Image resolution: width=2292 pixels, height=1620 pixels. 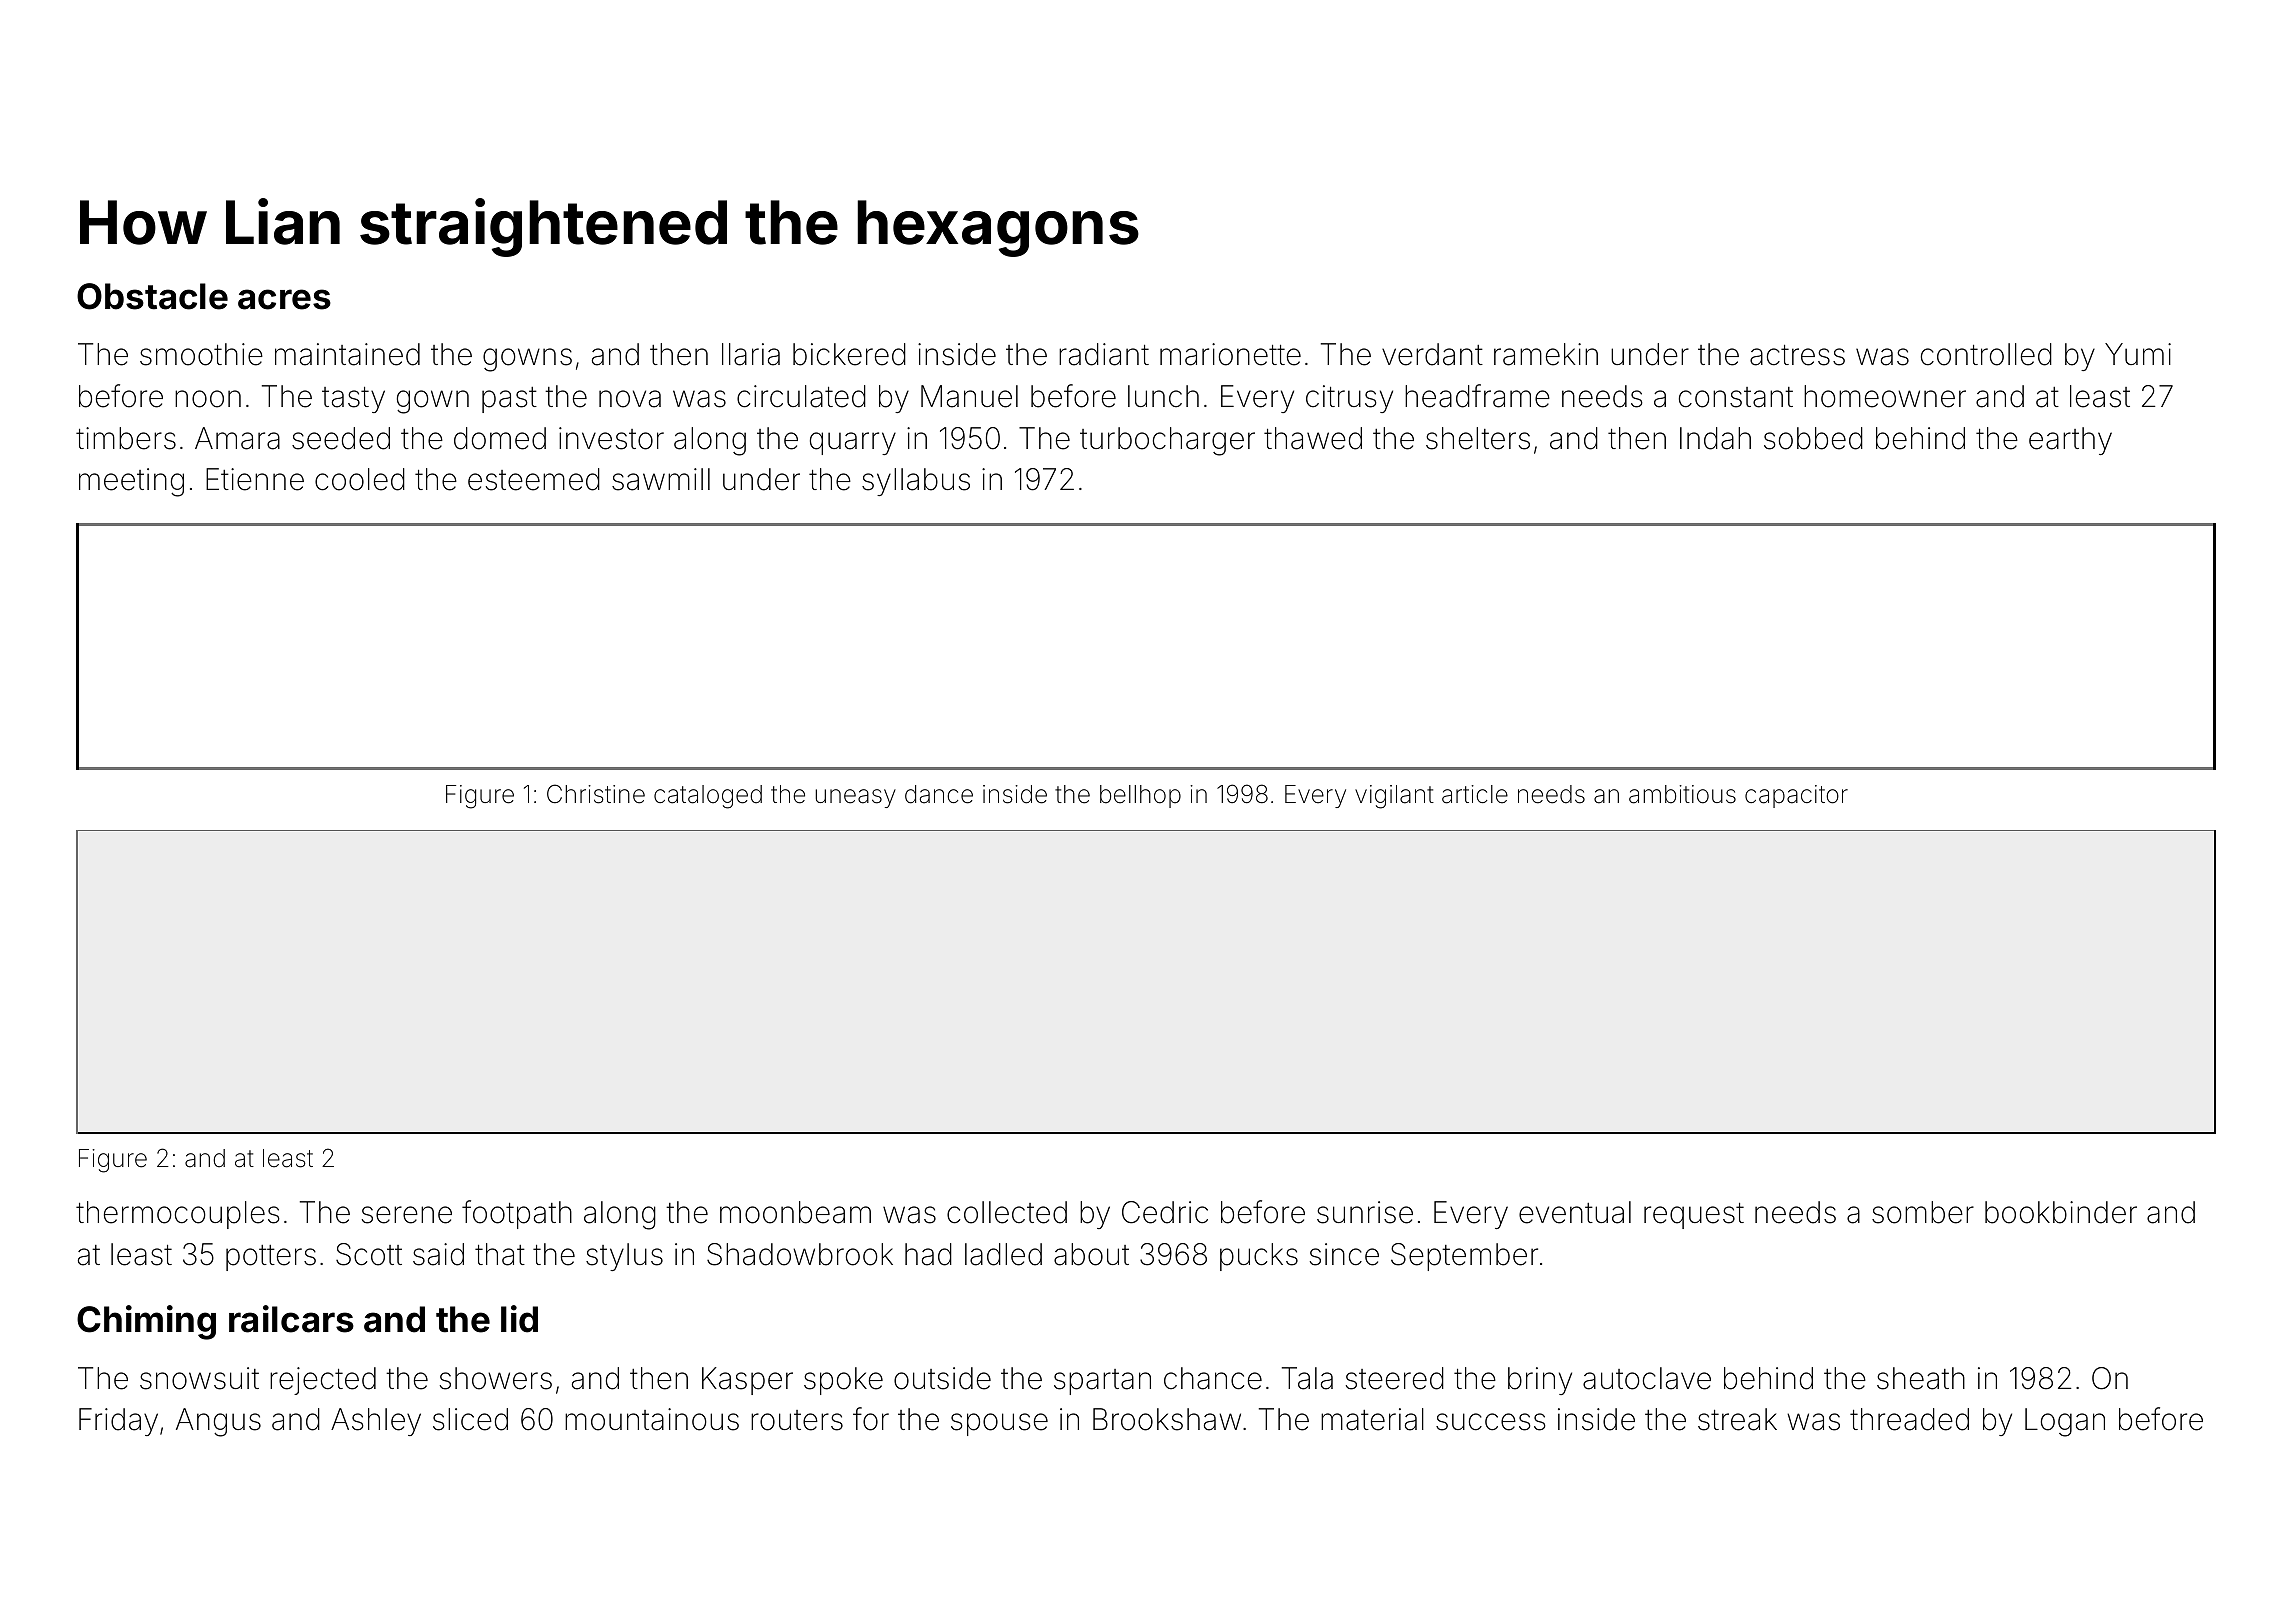 I want to click on mountainous, so click(x=652, y=1419).
